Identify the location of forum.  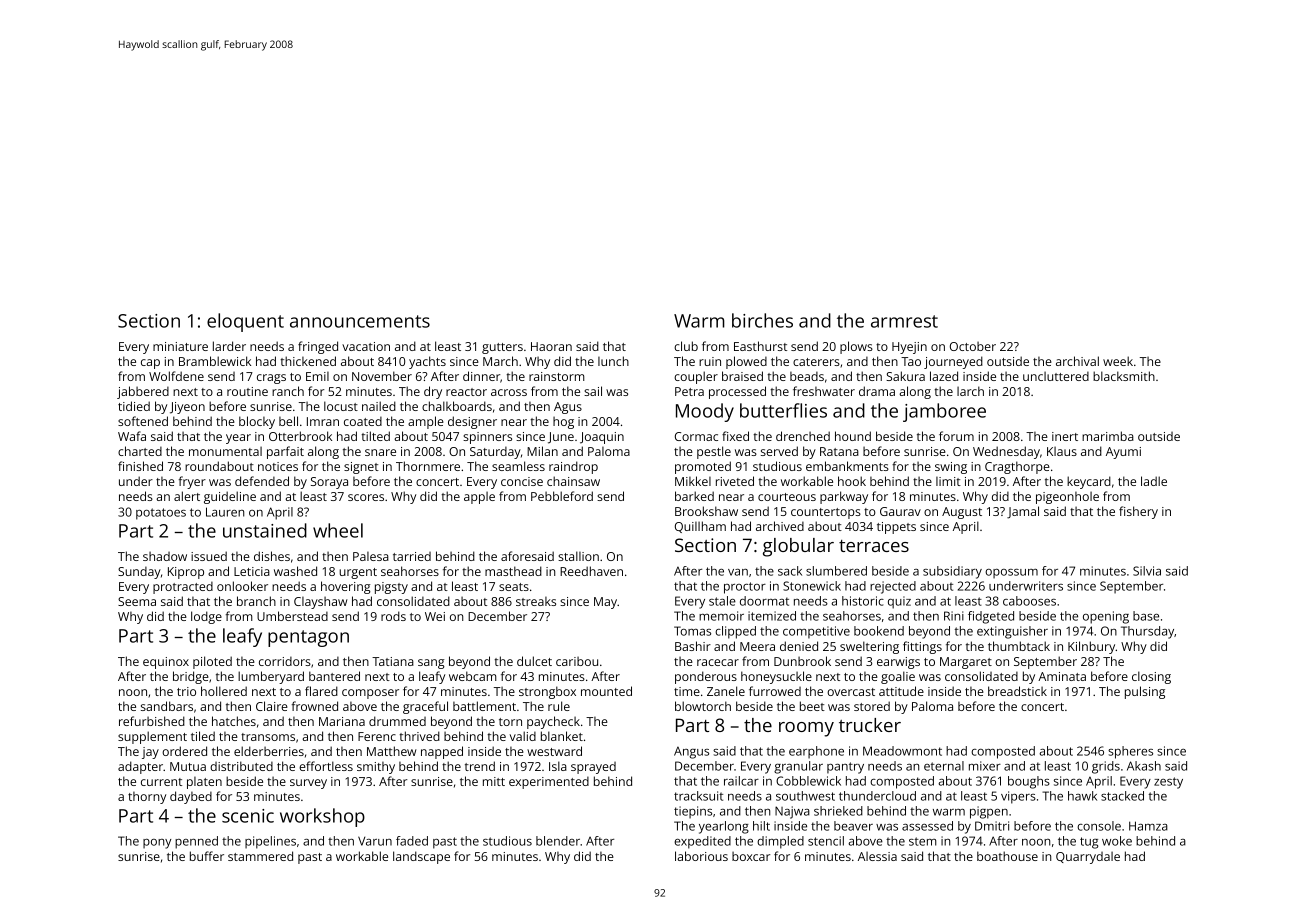
(956, 436).
